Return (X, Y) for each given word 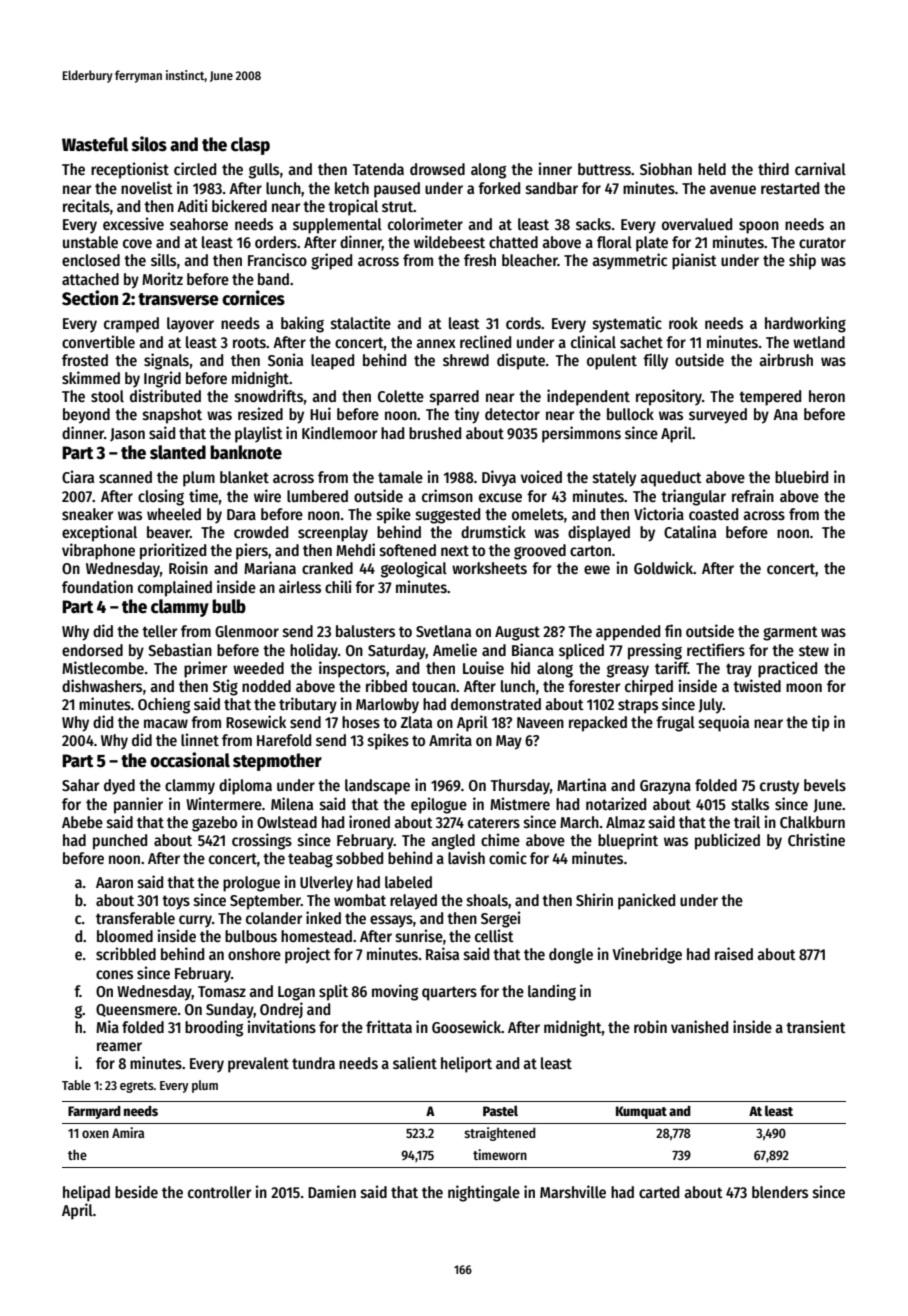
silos (149, 144)
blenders (780, 1192)
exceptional (99, 533)
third (773, 168)
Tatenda (378, 169)
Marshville (573, 1192)
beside (136, 1192)
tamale (400, 477)
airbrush (786, 359)
